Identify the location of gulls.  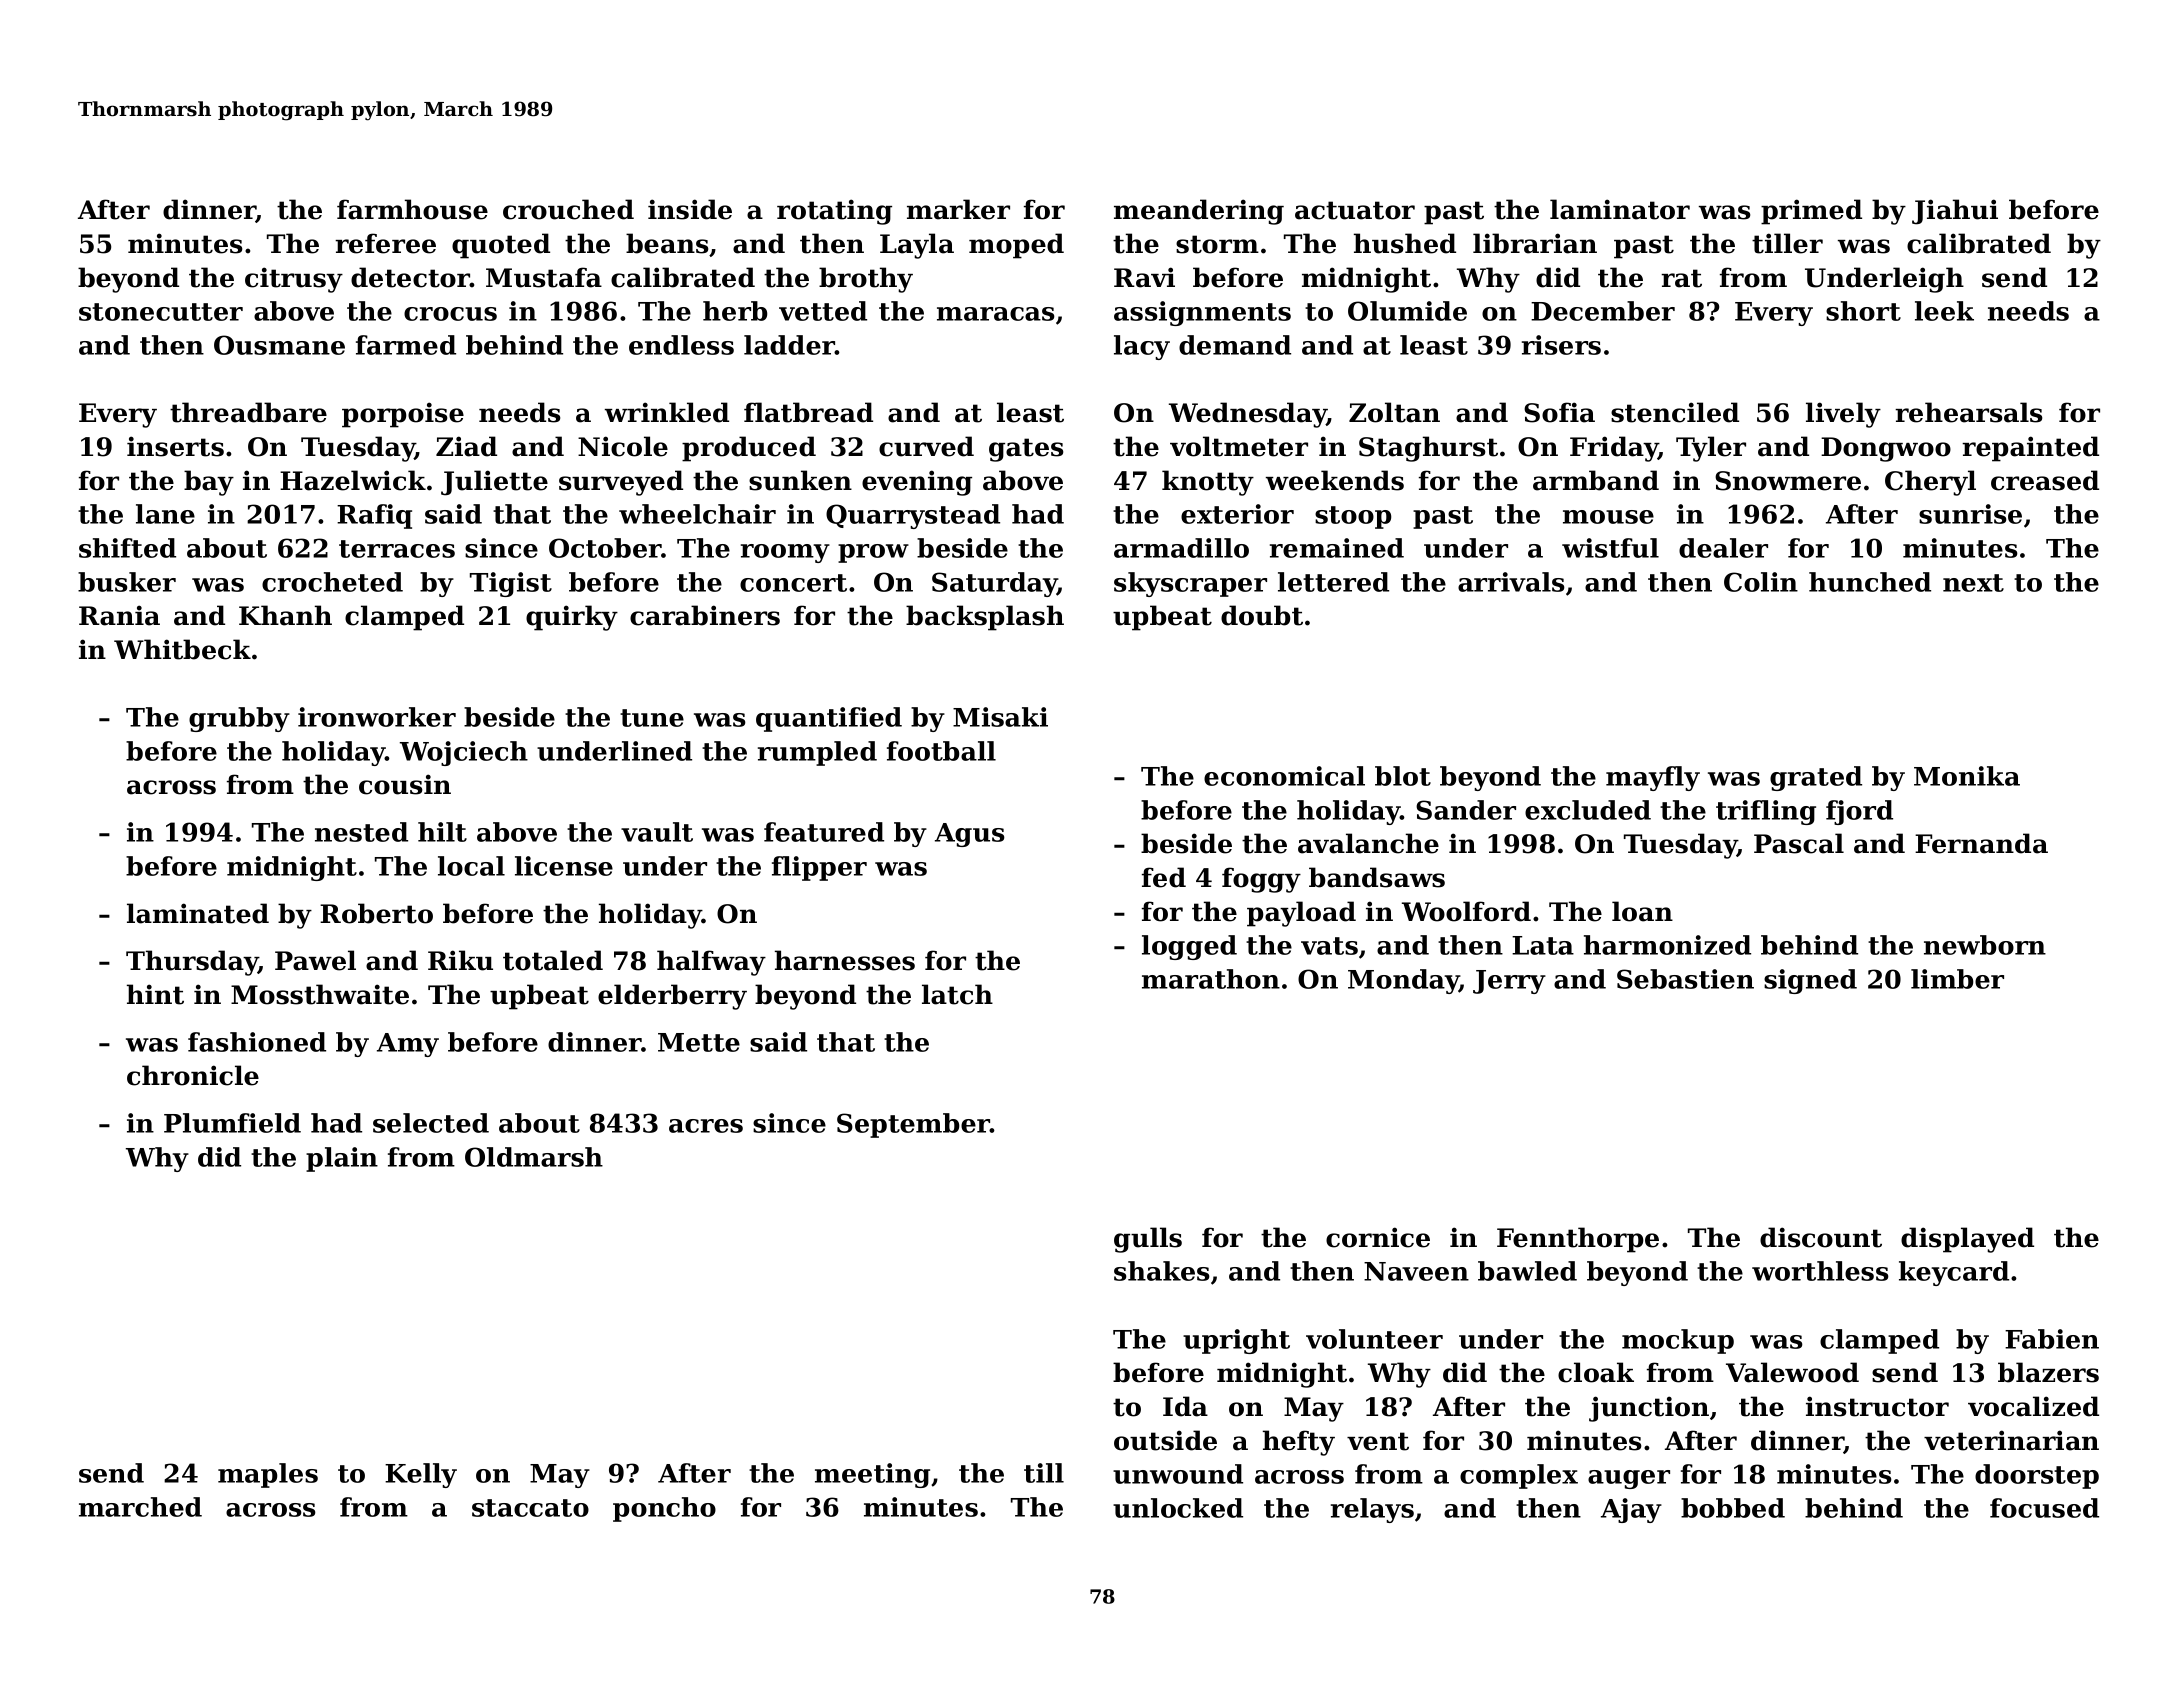
(1148, 1240).
